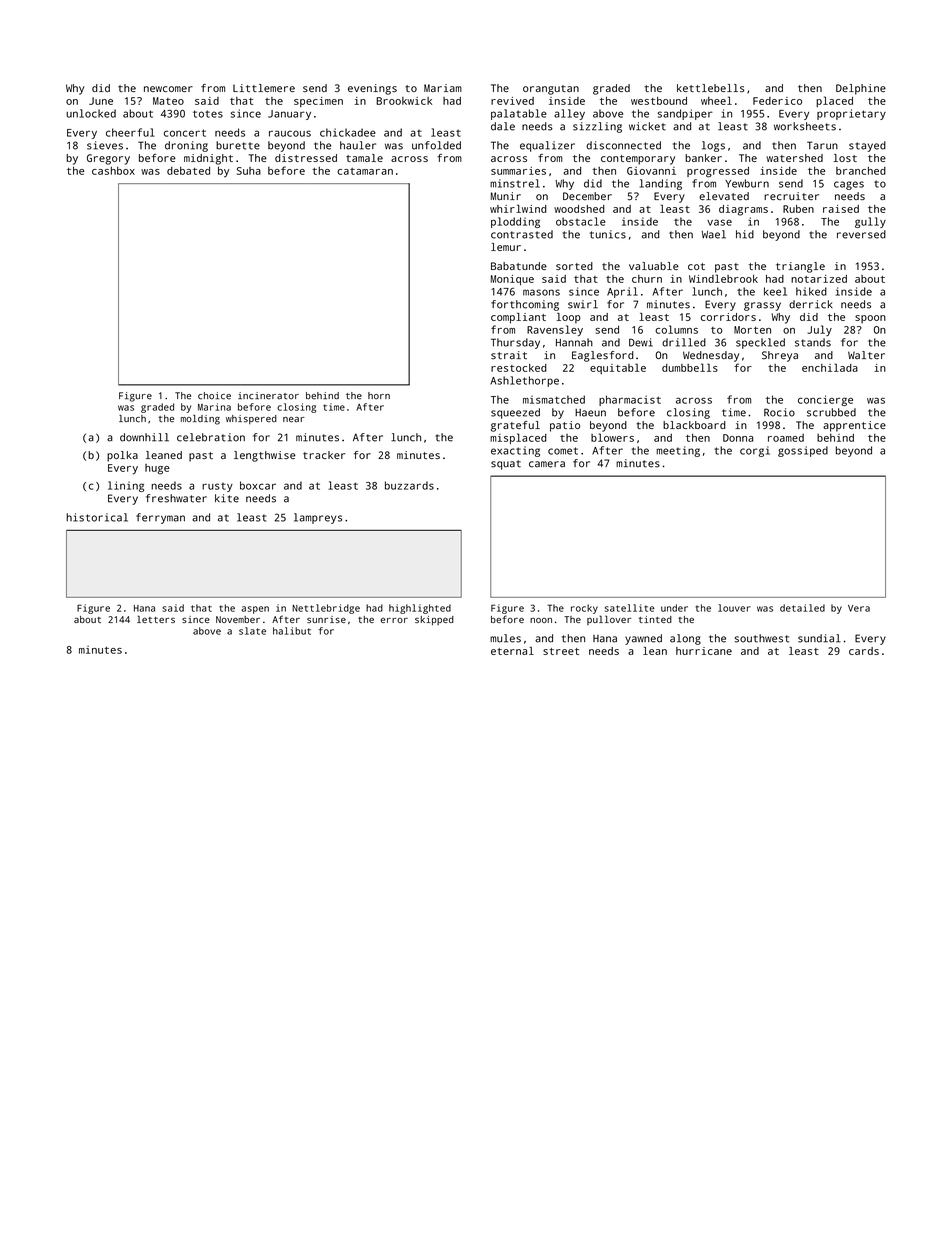  Describe the element at coordinates (561, 651) in the image. I see `street` at that location.
